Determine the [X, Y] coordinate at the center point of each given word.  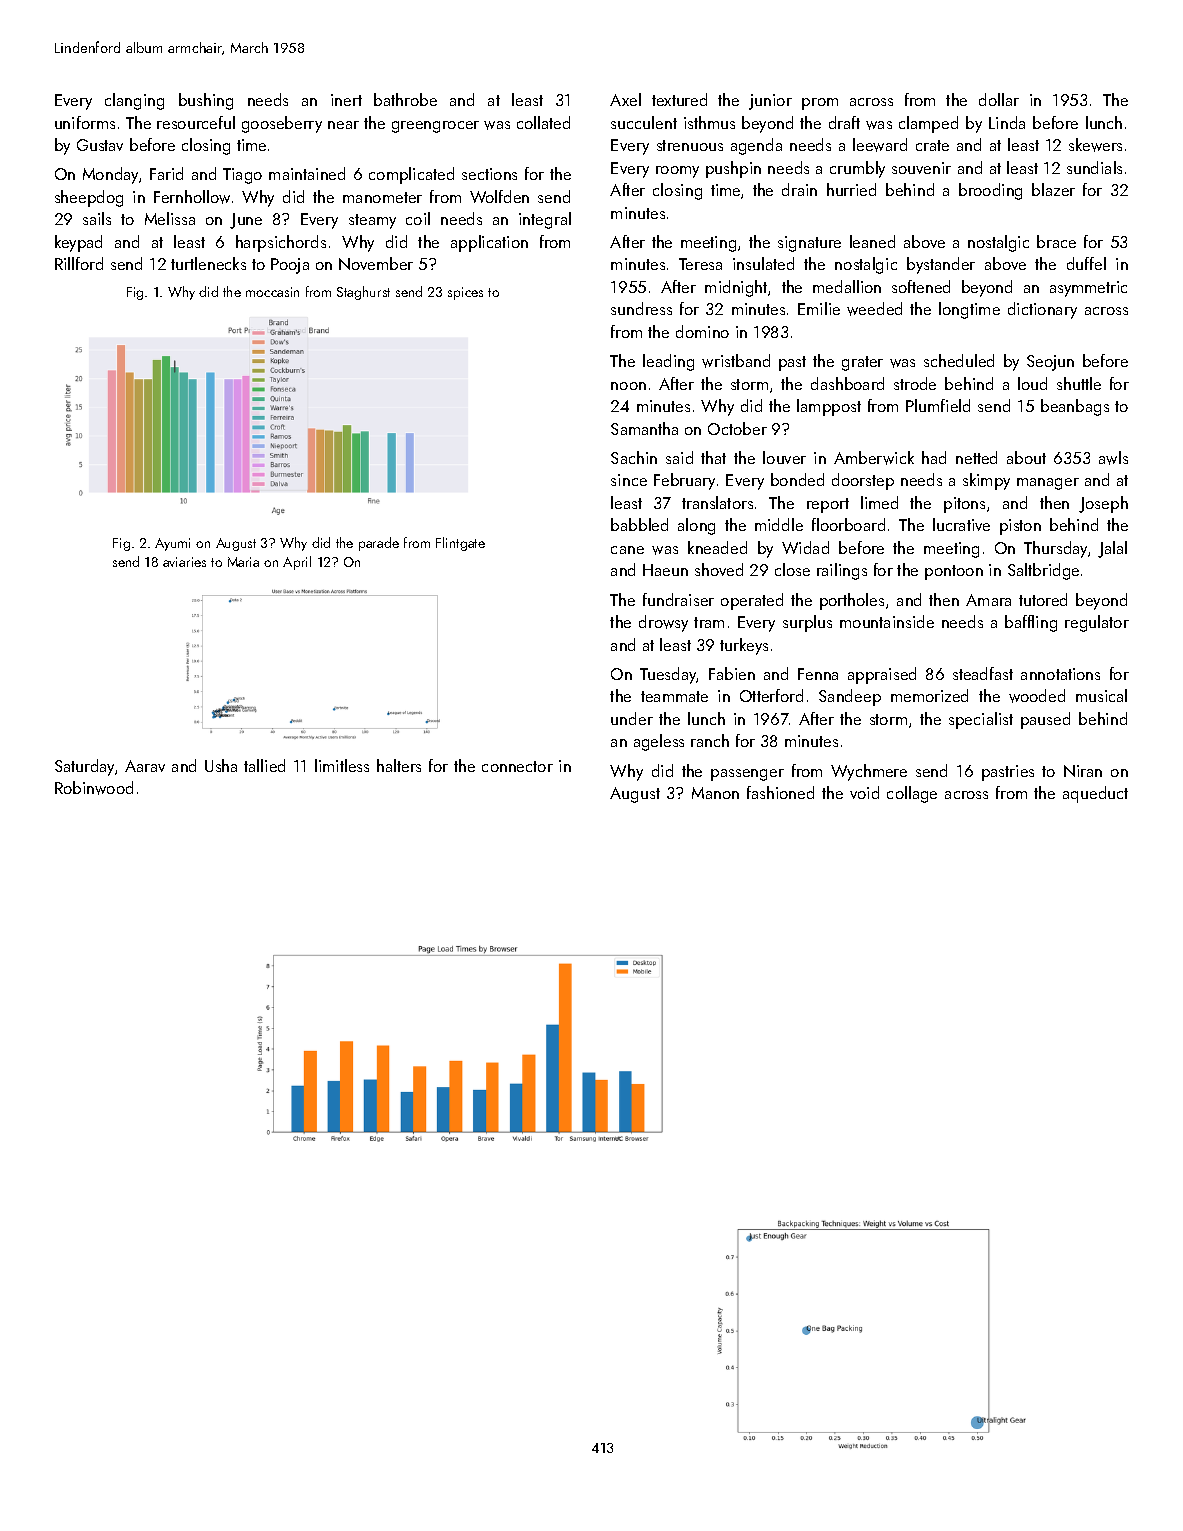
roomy [677, 172]
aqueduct [1095, 794]
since [629, 480]
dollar [999, 99]
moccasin [272, 292]
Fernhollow [192, 197]
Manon [715, 793]
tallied [264, 765]
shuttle [1079, 383]
